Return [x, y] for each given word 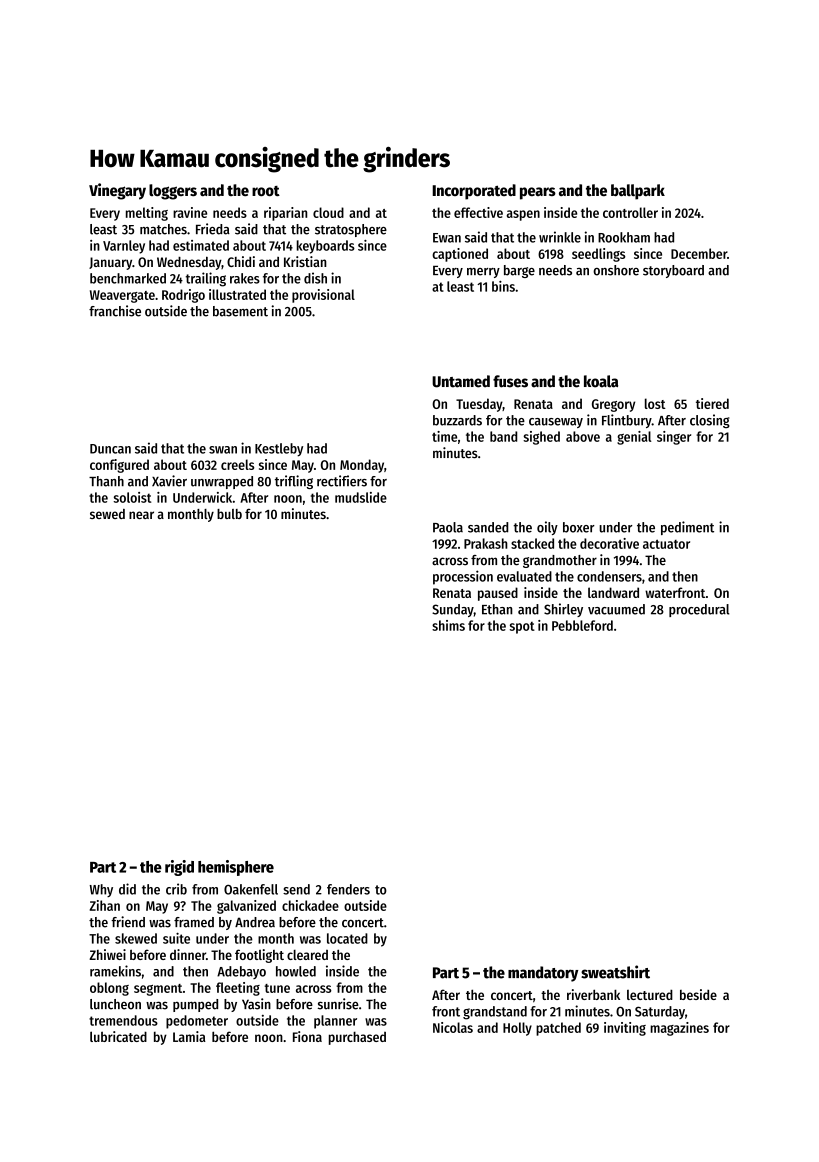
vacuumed [616, 609]
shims [448, 625]
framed [194, 922]
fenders [348, 889]
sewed [107, 514]
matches [163, 229]
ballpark [638, 192]
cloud [328, 212]
